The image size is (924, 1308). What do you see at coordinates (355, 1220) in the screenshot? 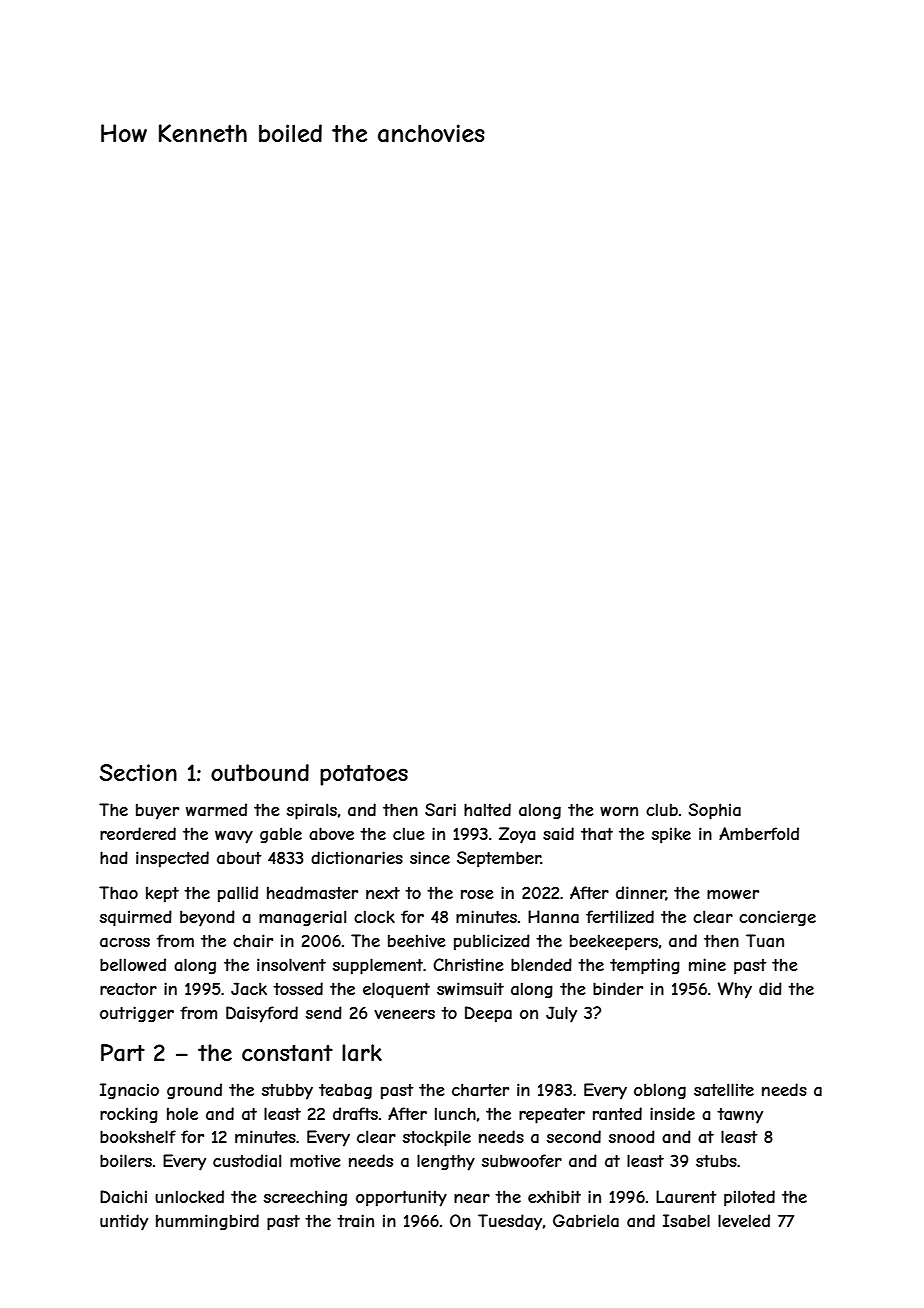
I see `train` at bounding box center [355, 1220].
